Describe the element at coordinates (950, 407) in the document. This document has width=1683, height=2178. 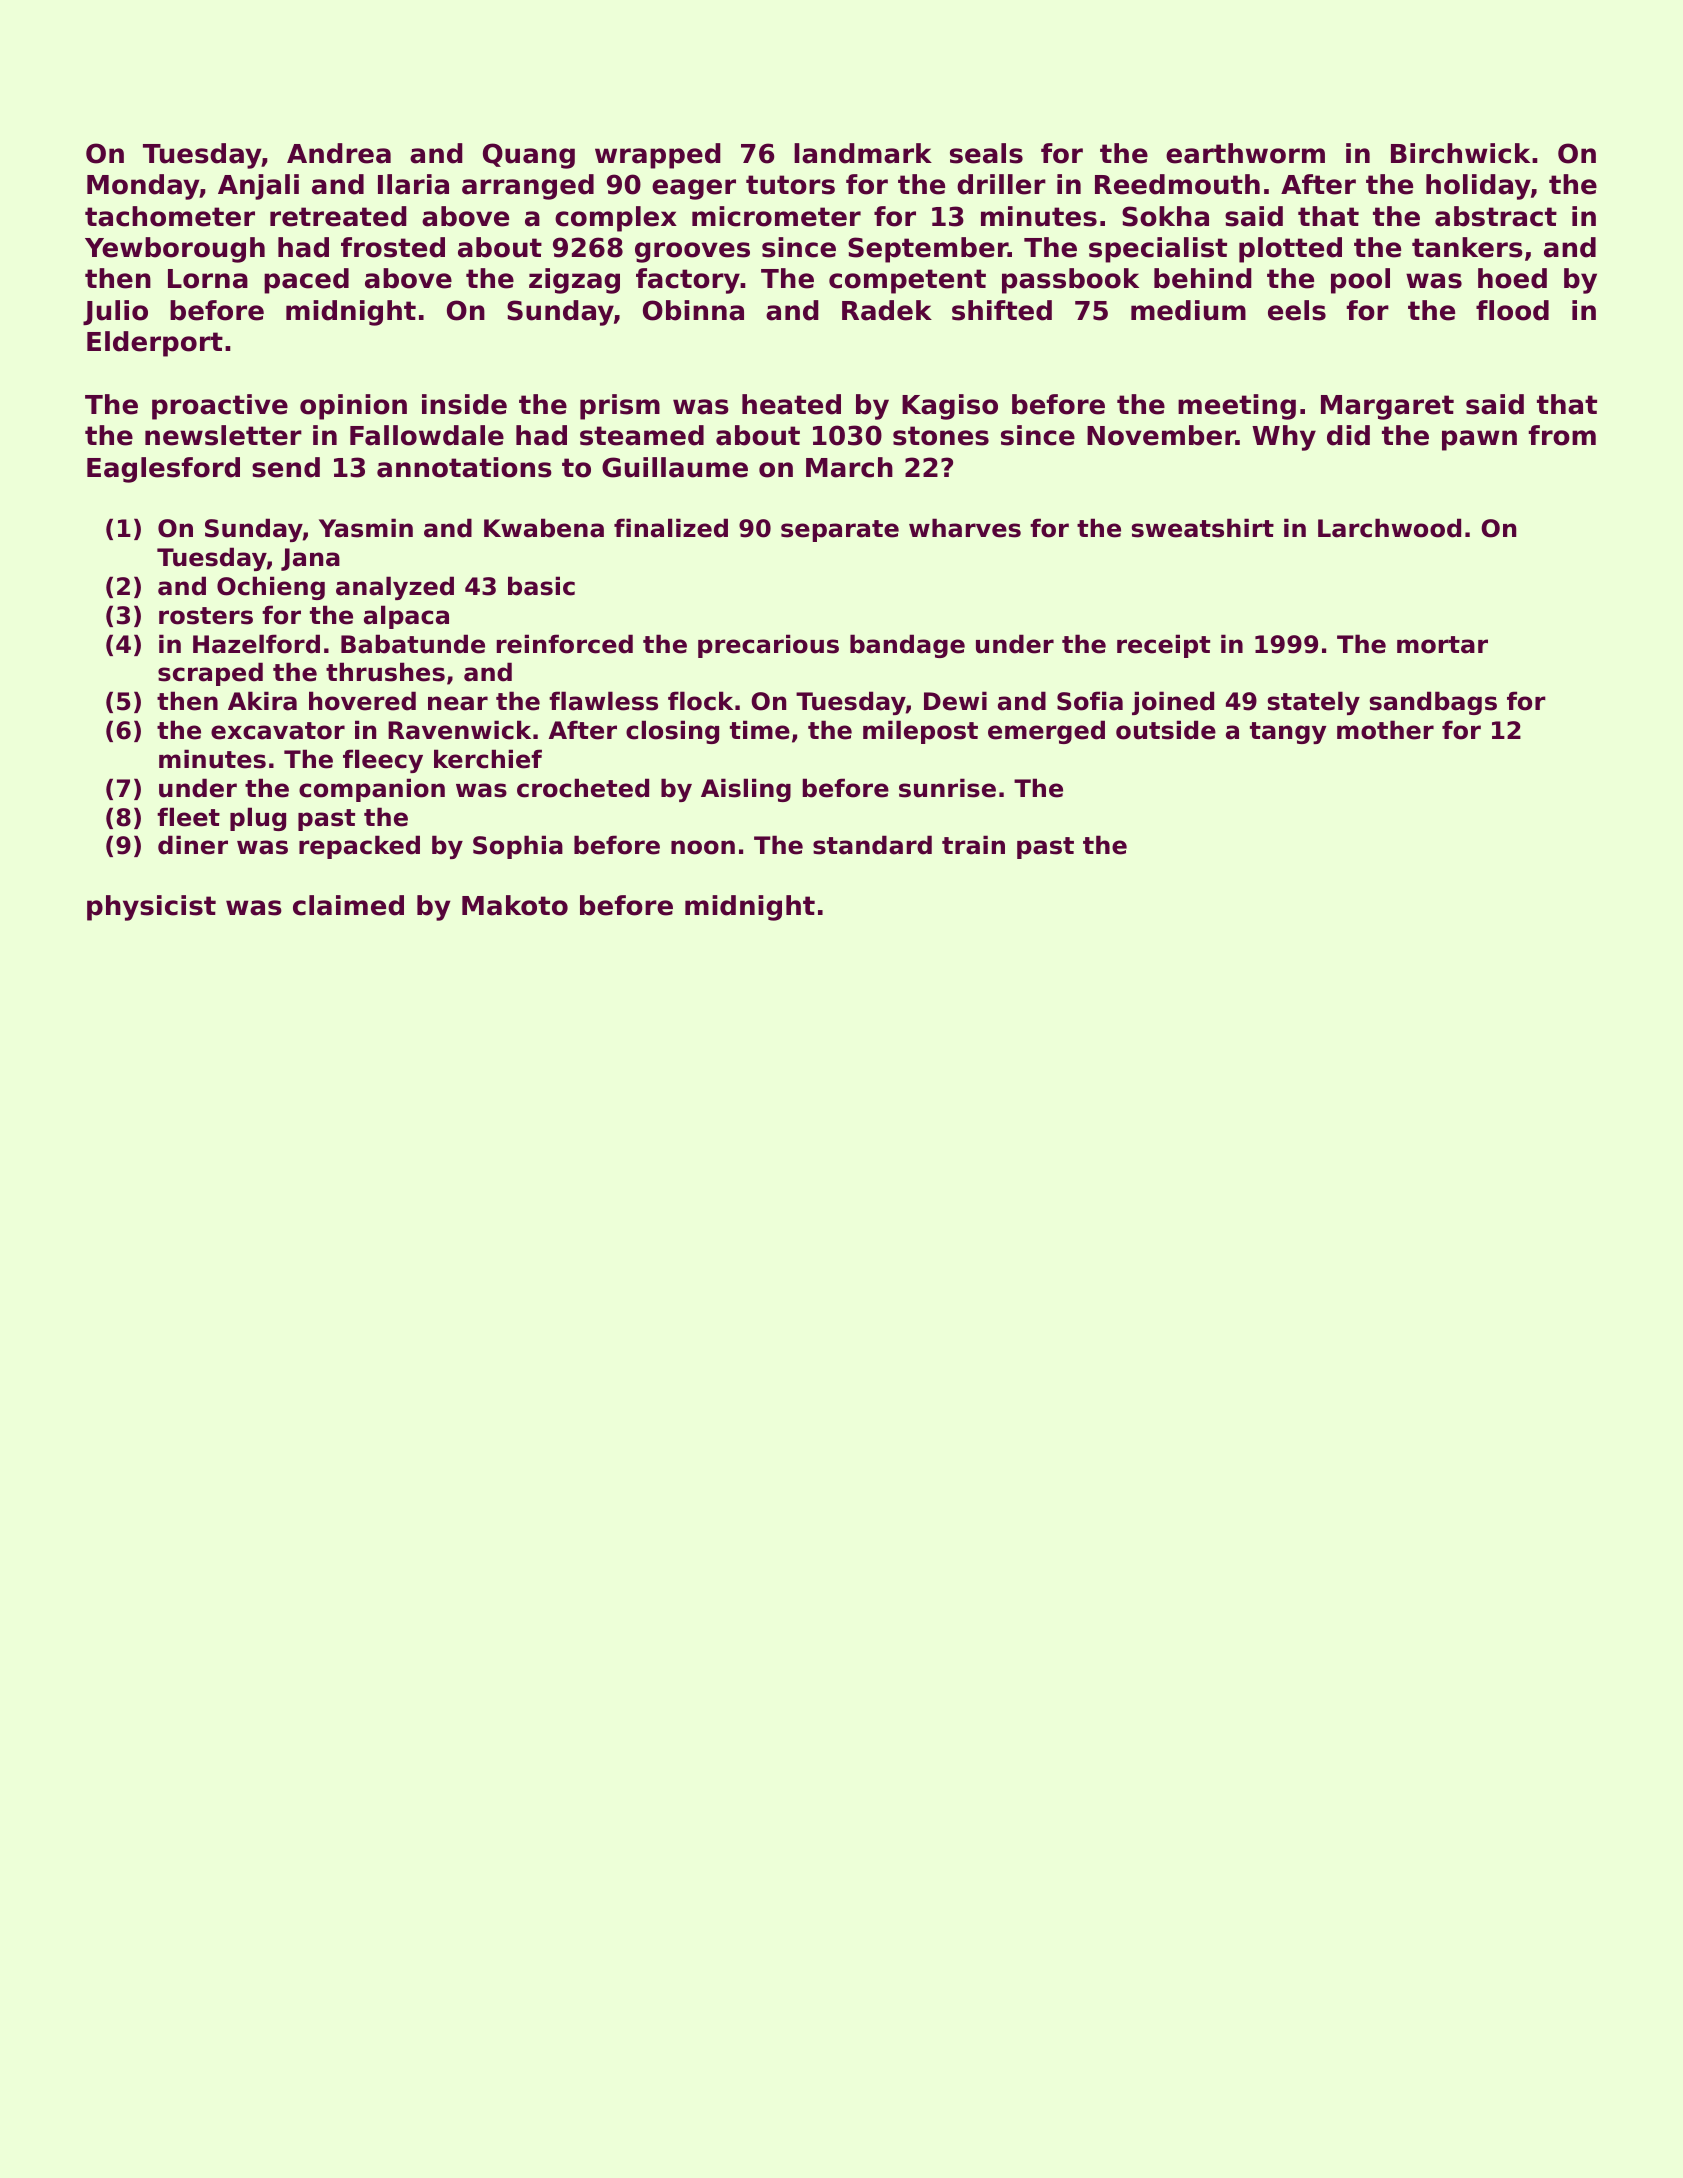
I see `Kagiso` at that location.
